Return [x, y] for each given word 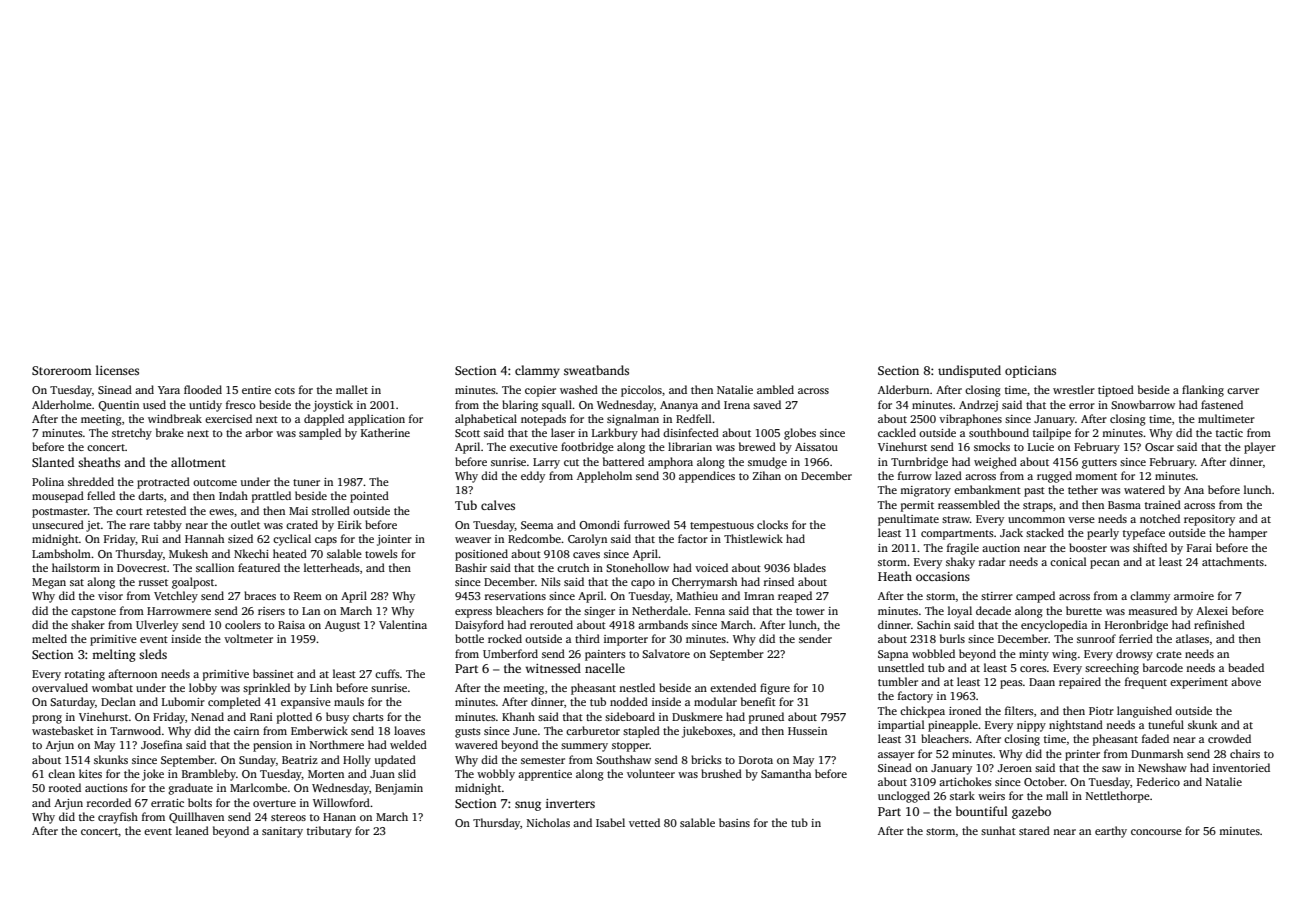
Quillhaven [196, 817]
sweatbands [596, 370]
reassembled [969, 504]
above [1246, 681]
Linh [321, 687]
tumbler [898, 681]
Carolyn [587, 540]
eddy [533, 477]
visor [110, 596]
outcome [215, 482]
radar [992, 561]
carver [1243, 391]
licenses [117, 370]
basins [734, 822]
